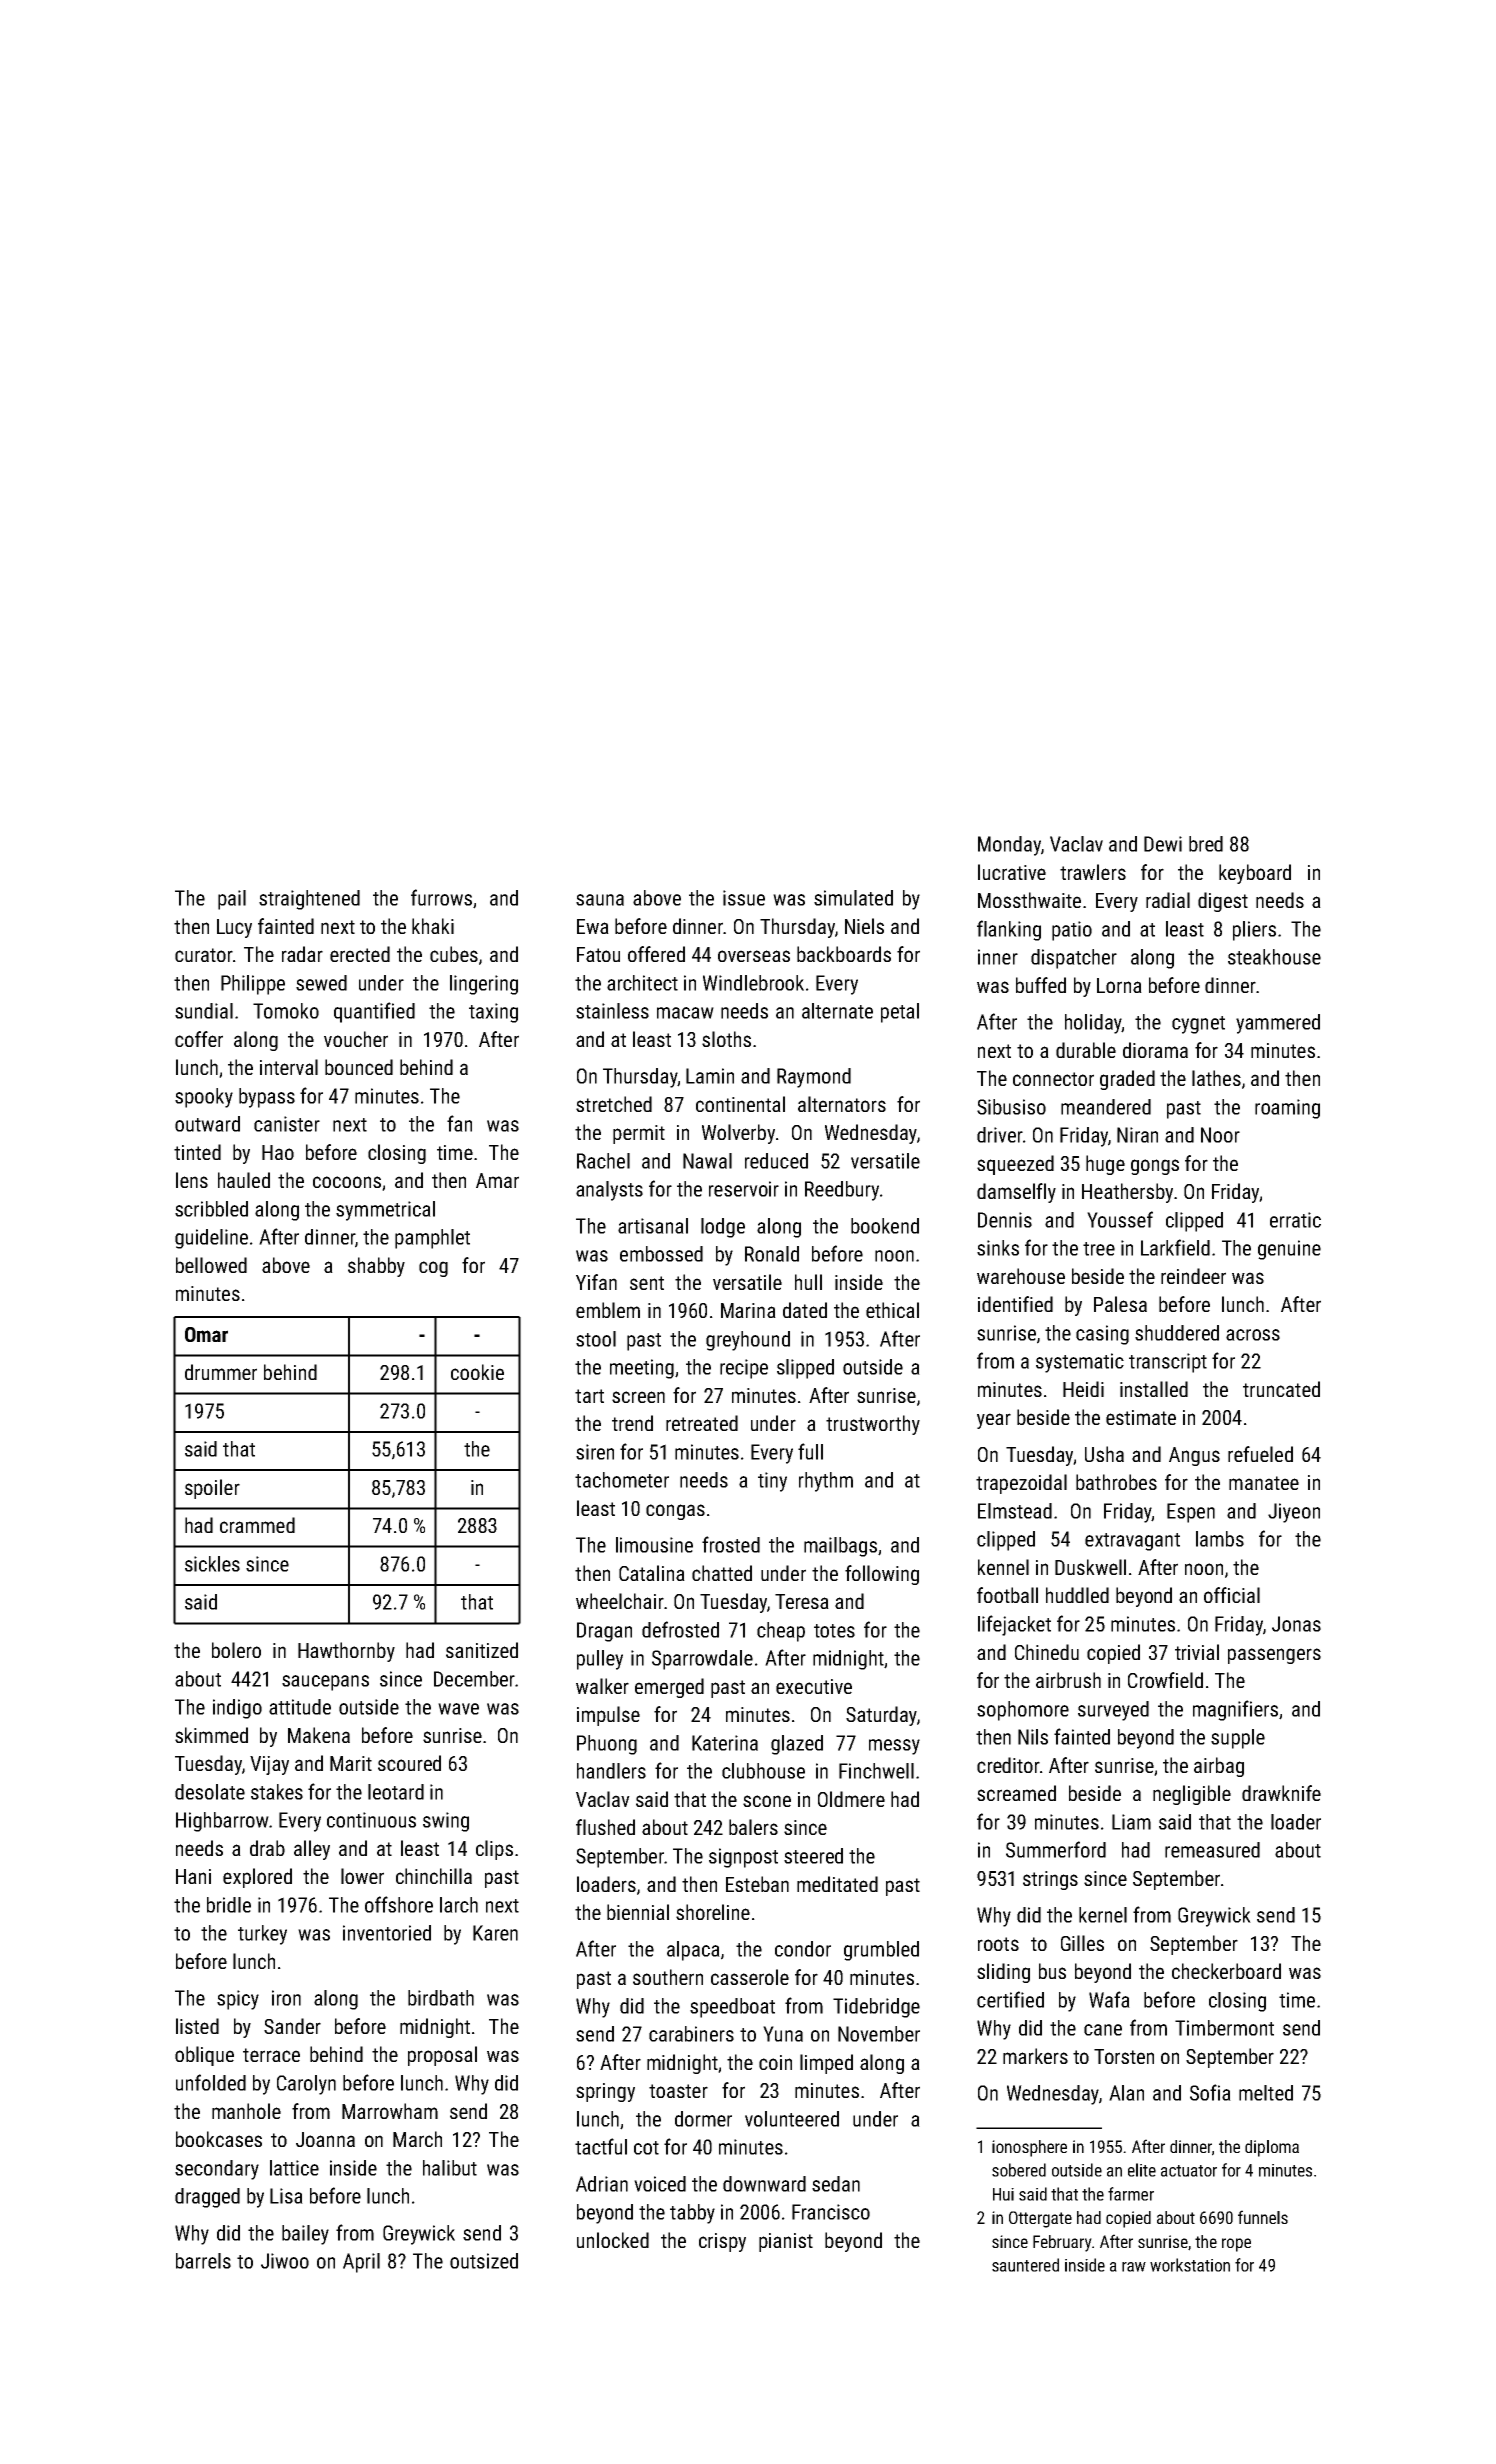  What do you see at coordinates (221, 1372) in the image?
I see `drummer` at bounding box center [221, 1372].
